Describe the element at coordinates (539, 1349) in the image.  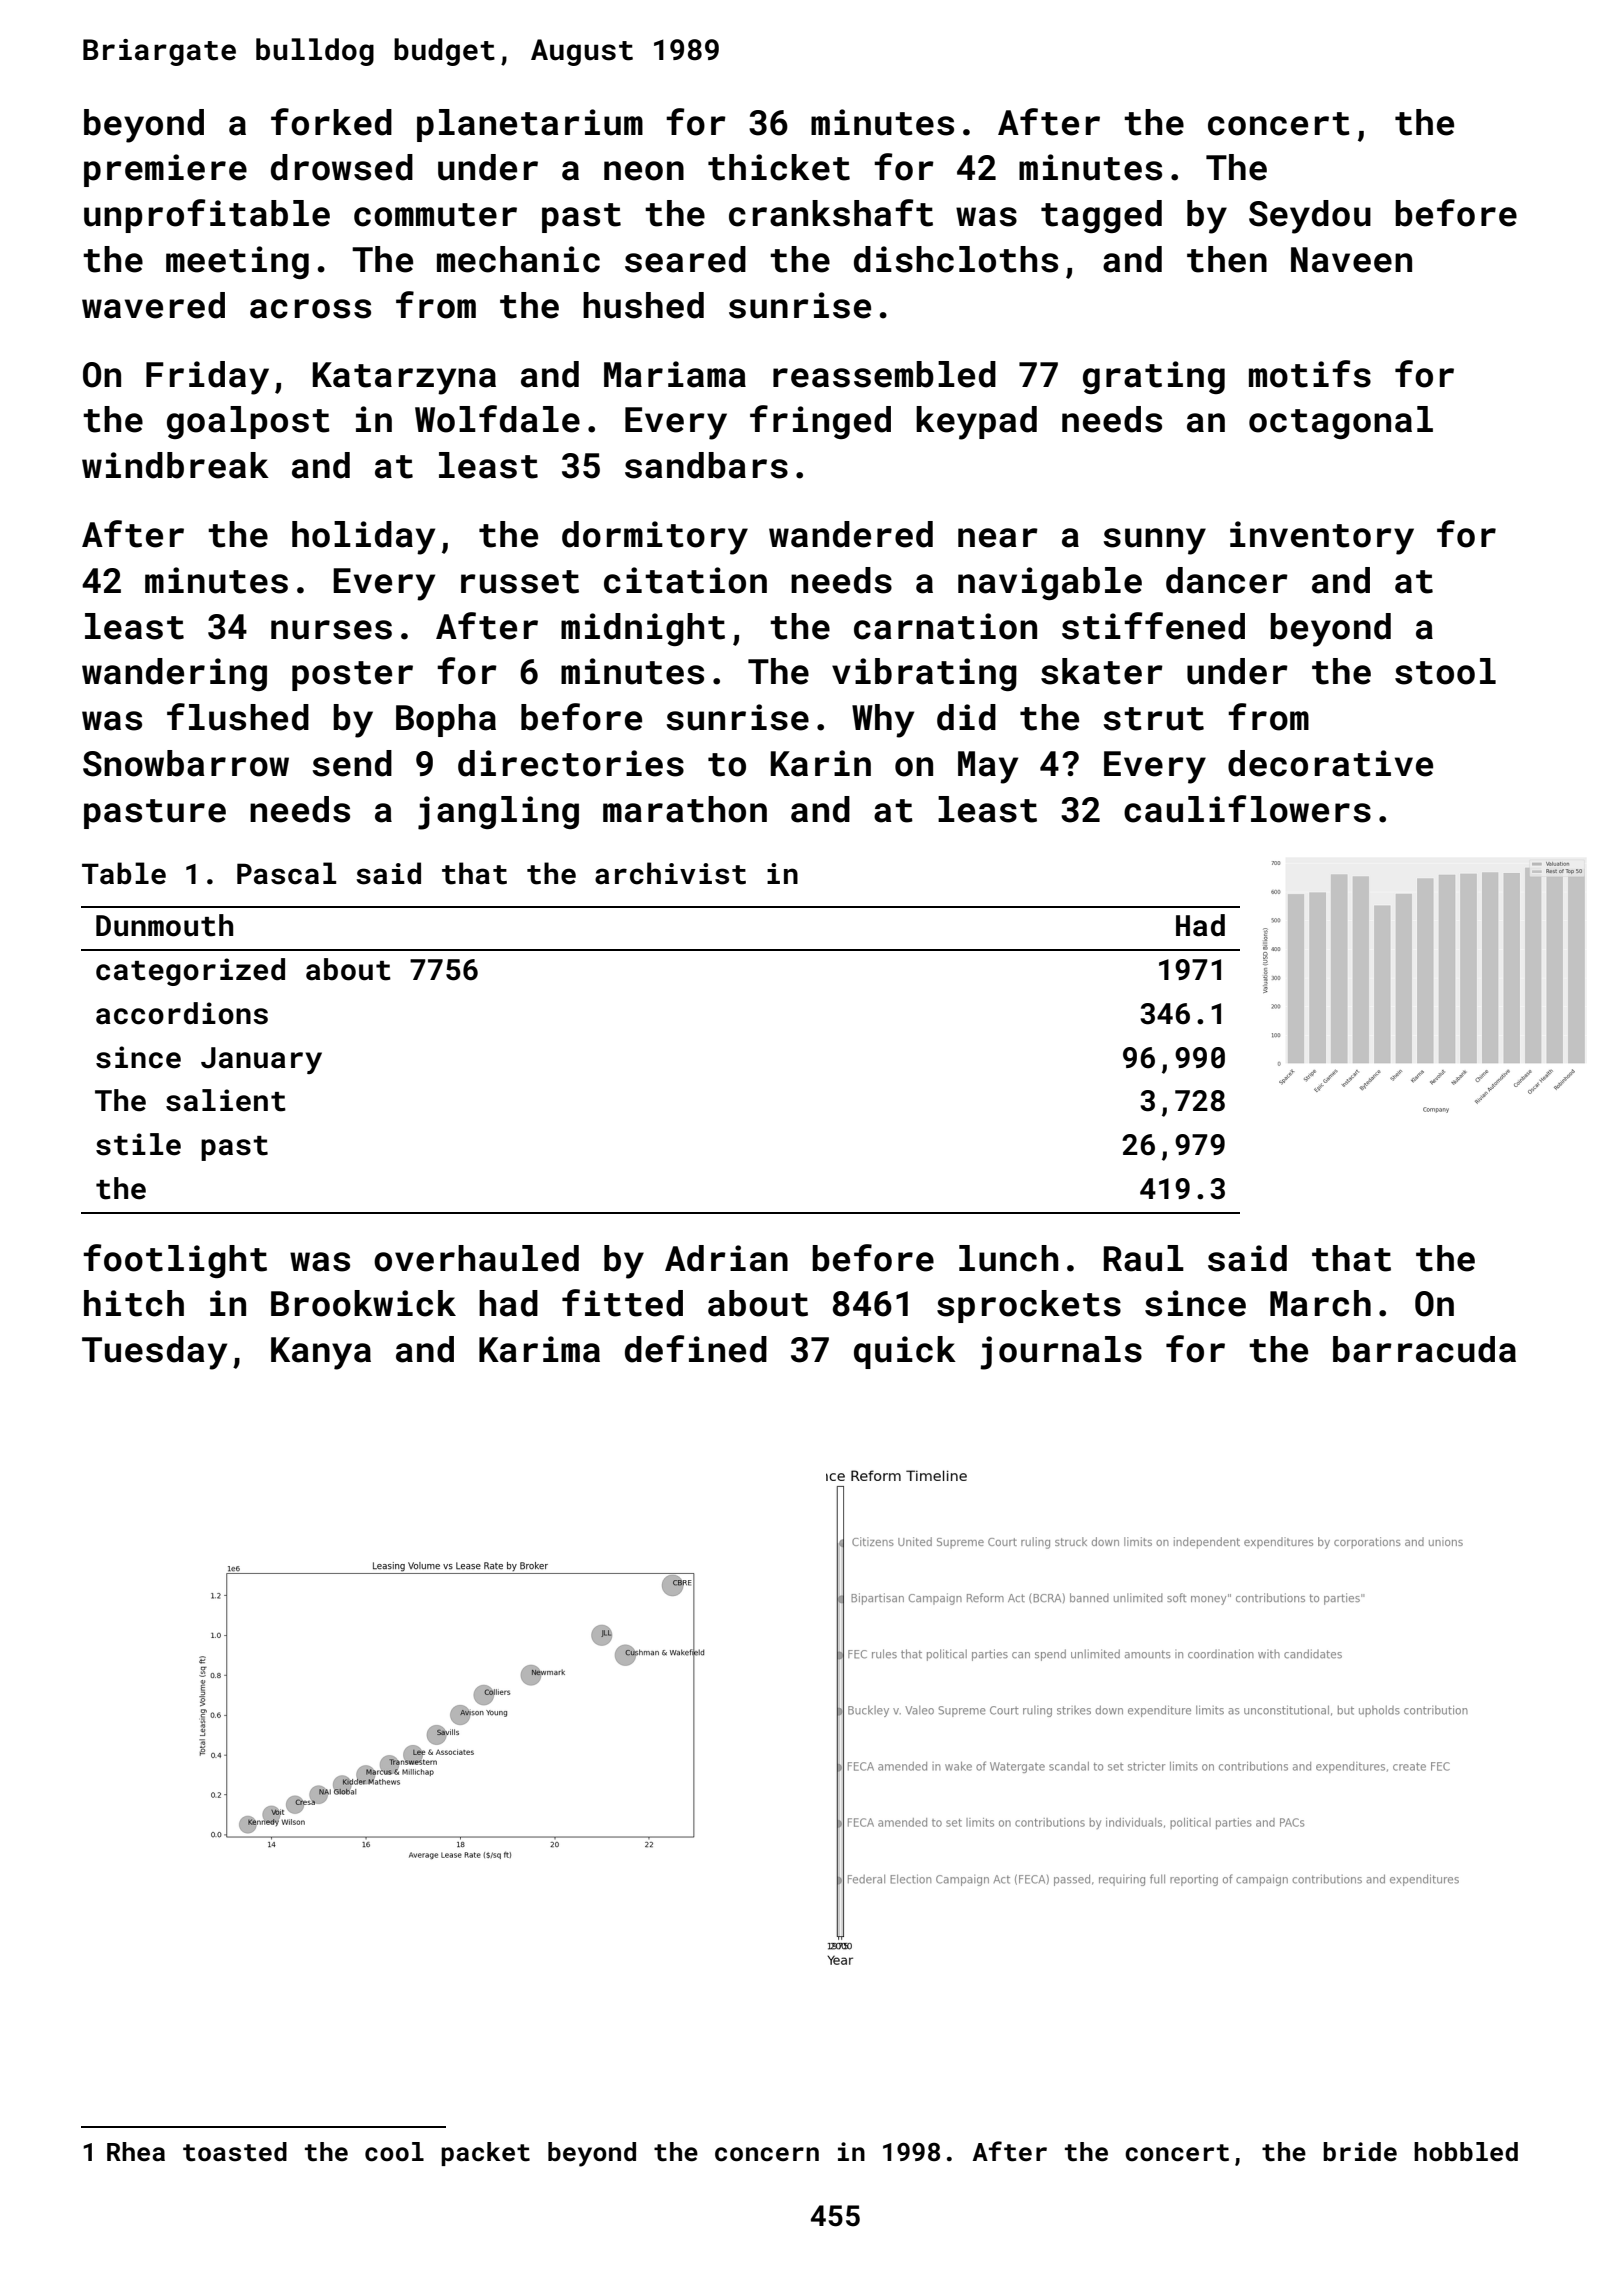
I see `Karima` at that location.
